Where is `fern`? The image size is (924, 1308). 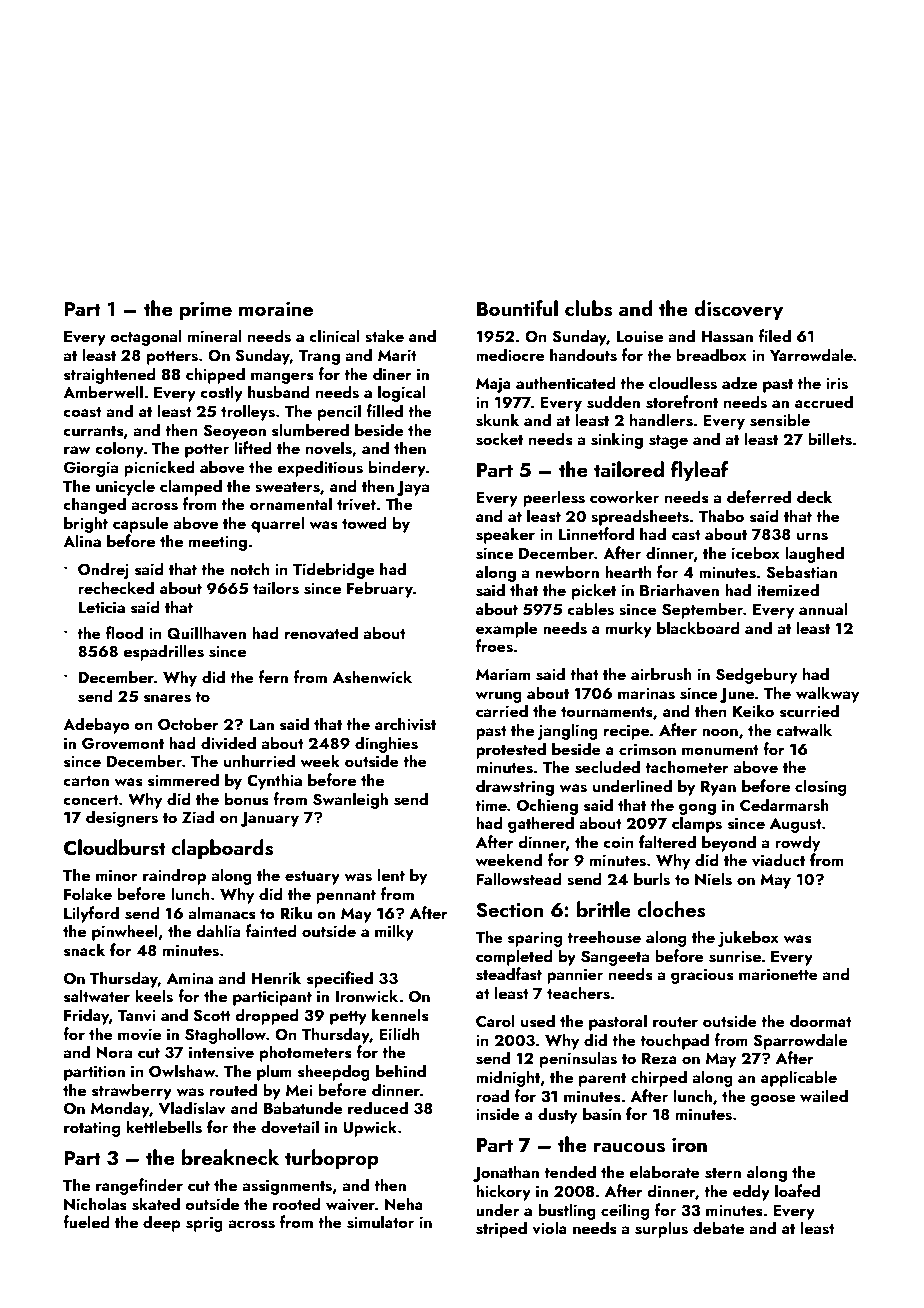
fern is located at coordinates (273, 676).
